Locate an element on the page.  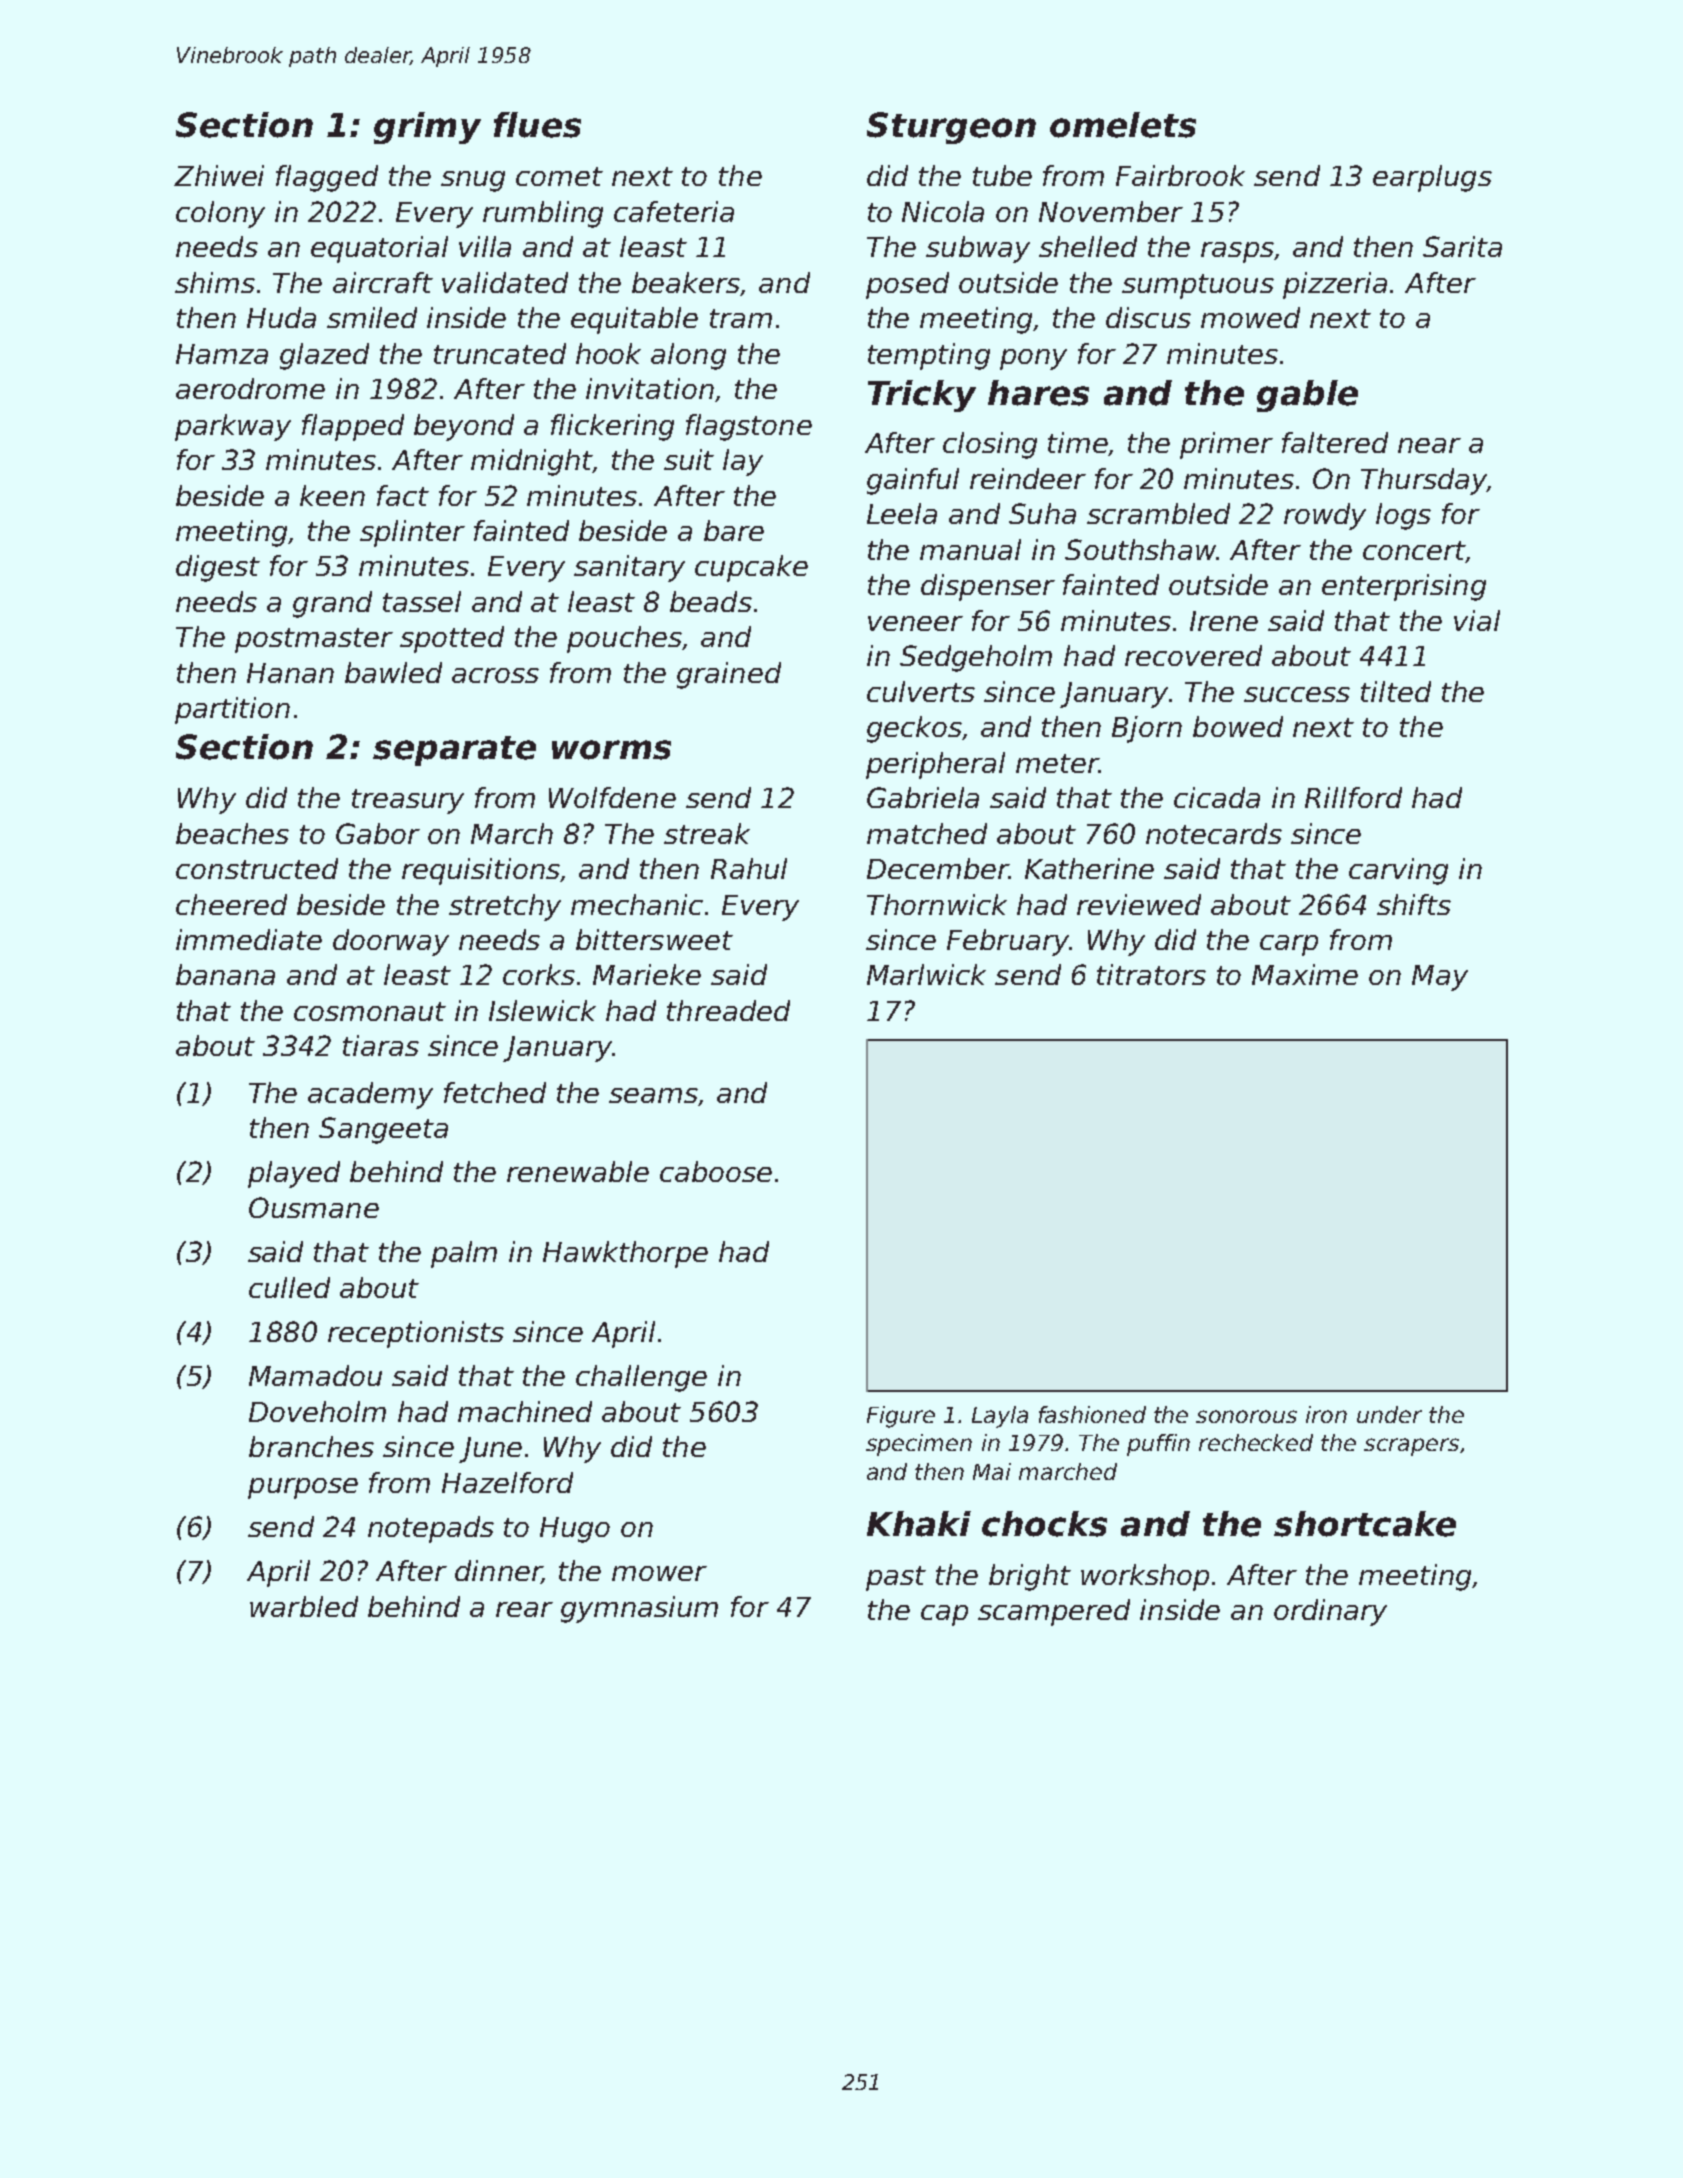
Marlwick is located at coordinates (926, 974).
